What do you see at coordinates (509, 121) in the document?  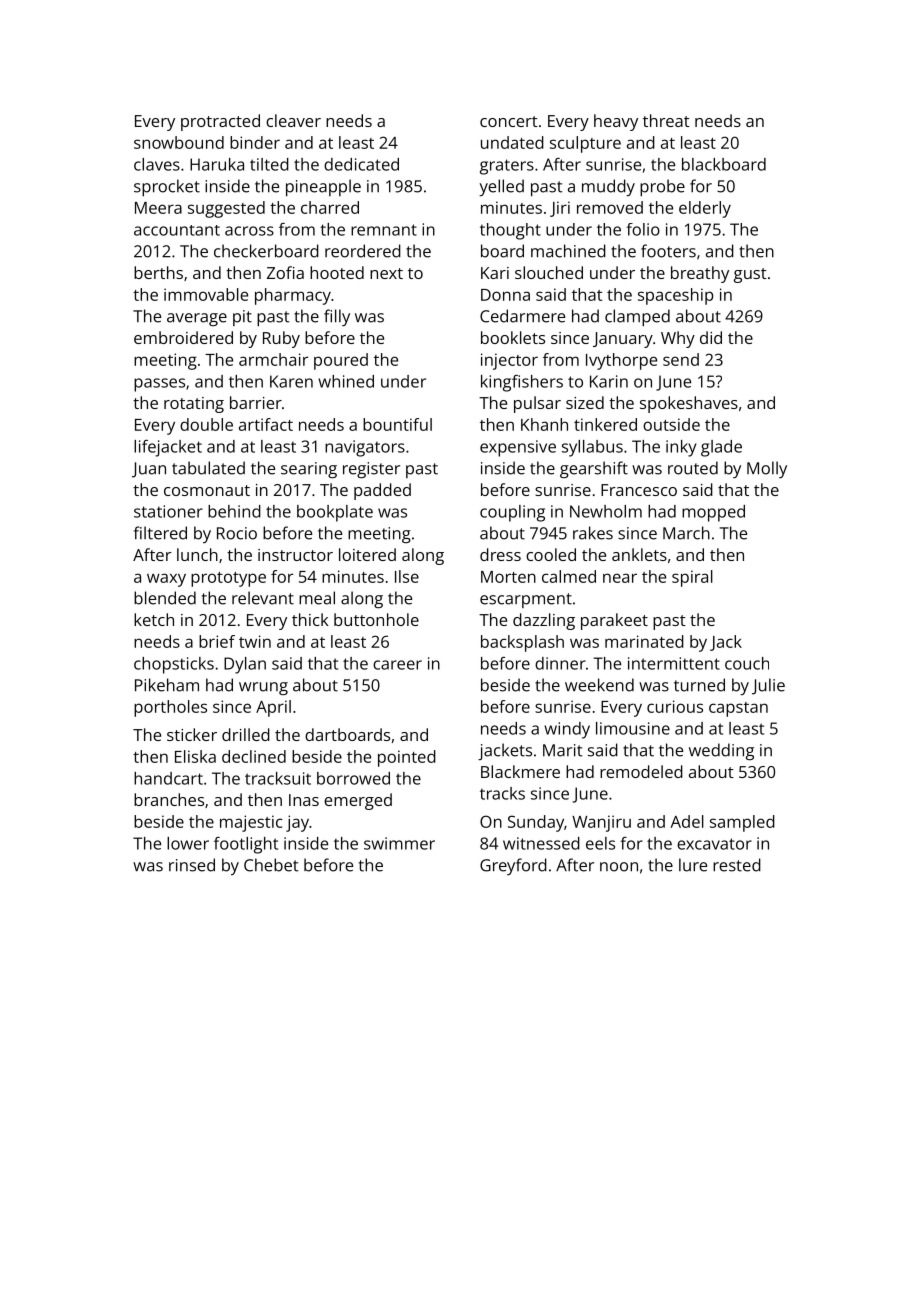 I see `concert` at bounding box center [509, 121].
